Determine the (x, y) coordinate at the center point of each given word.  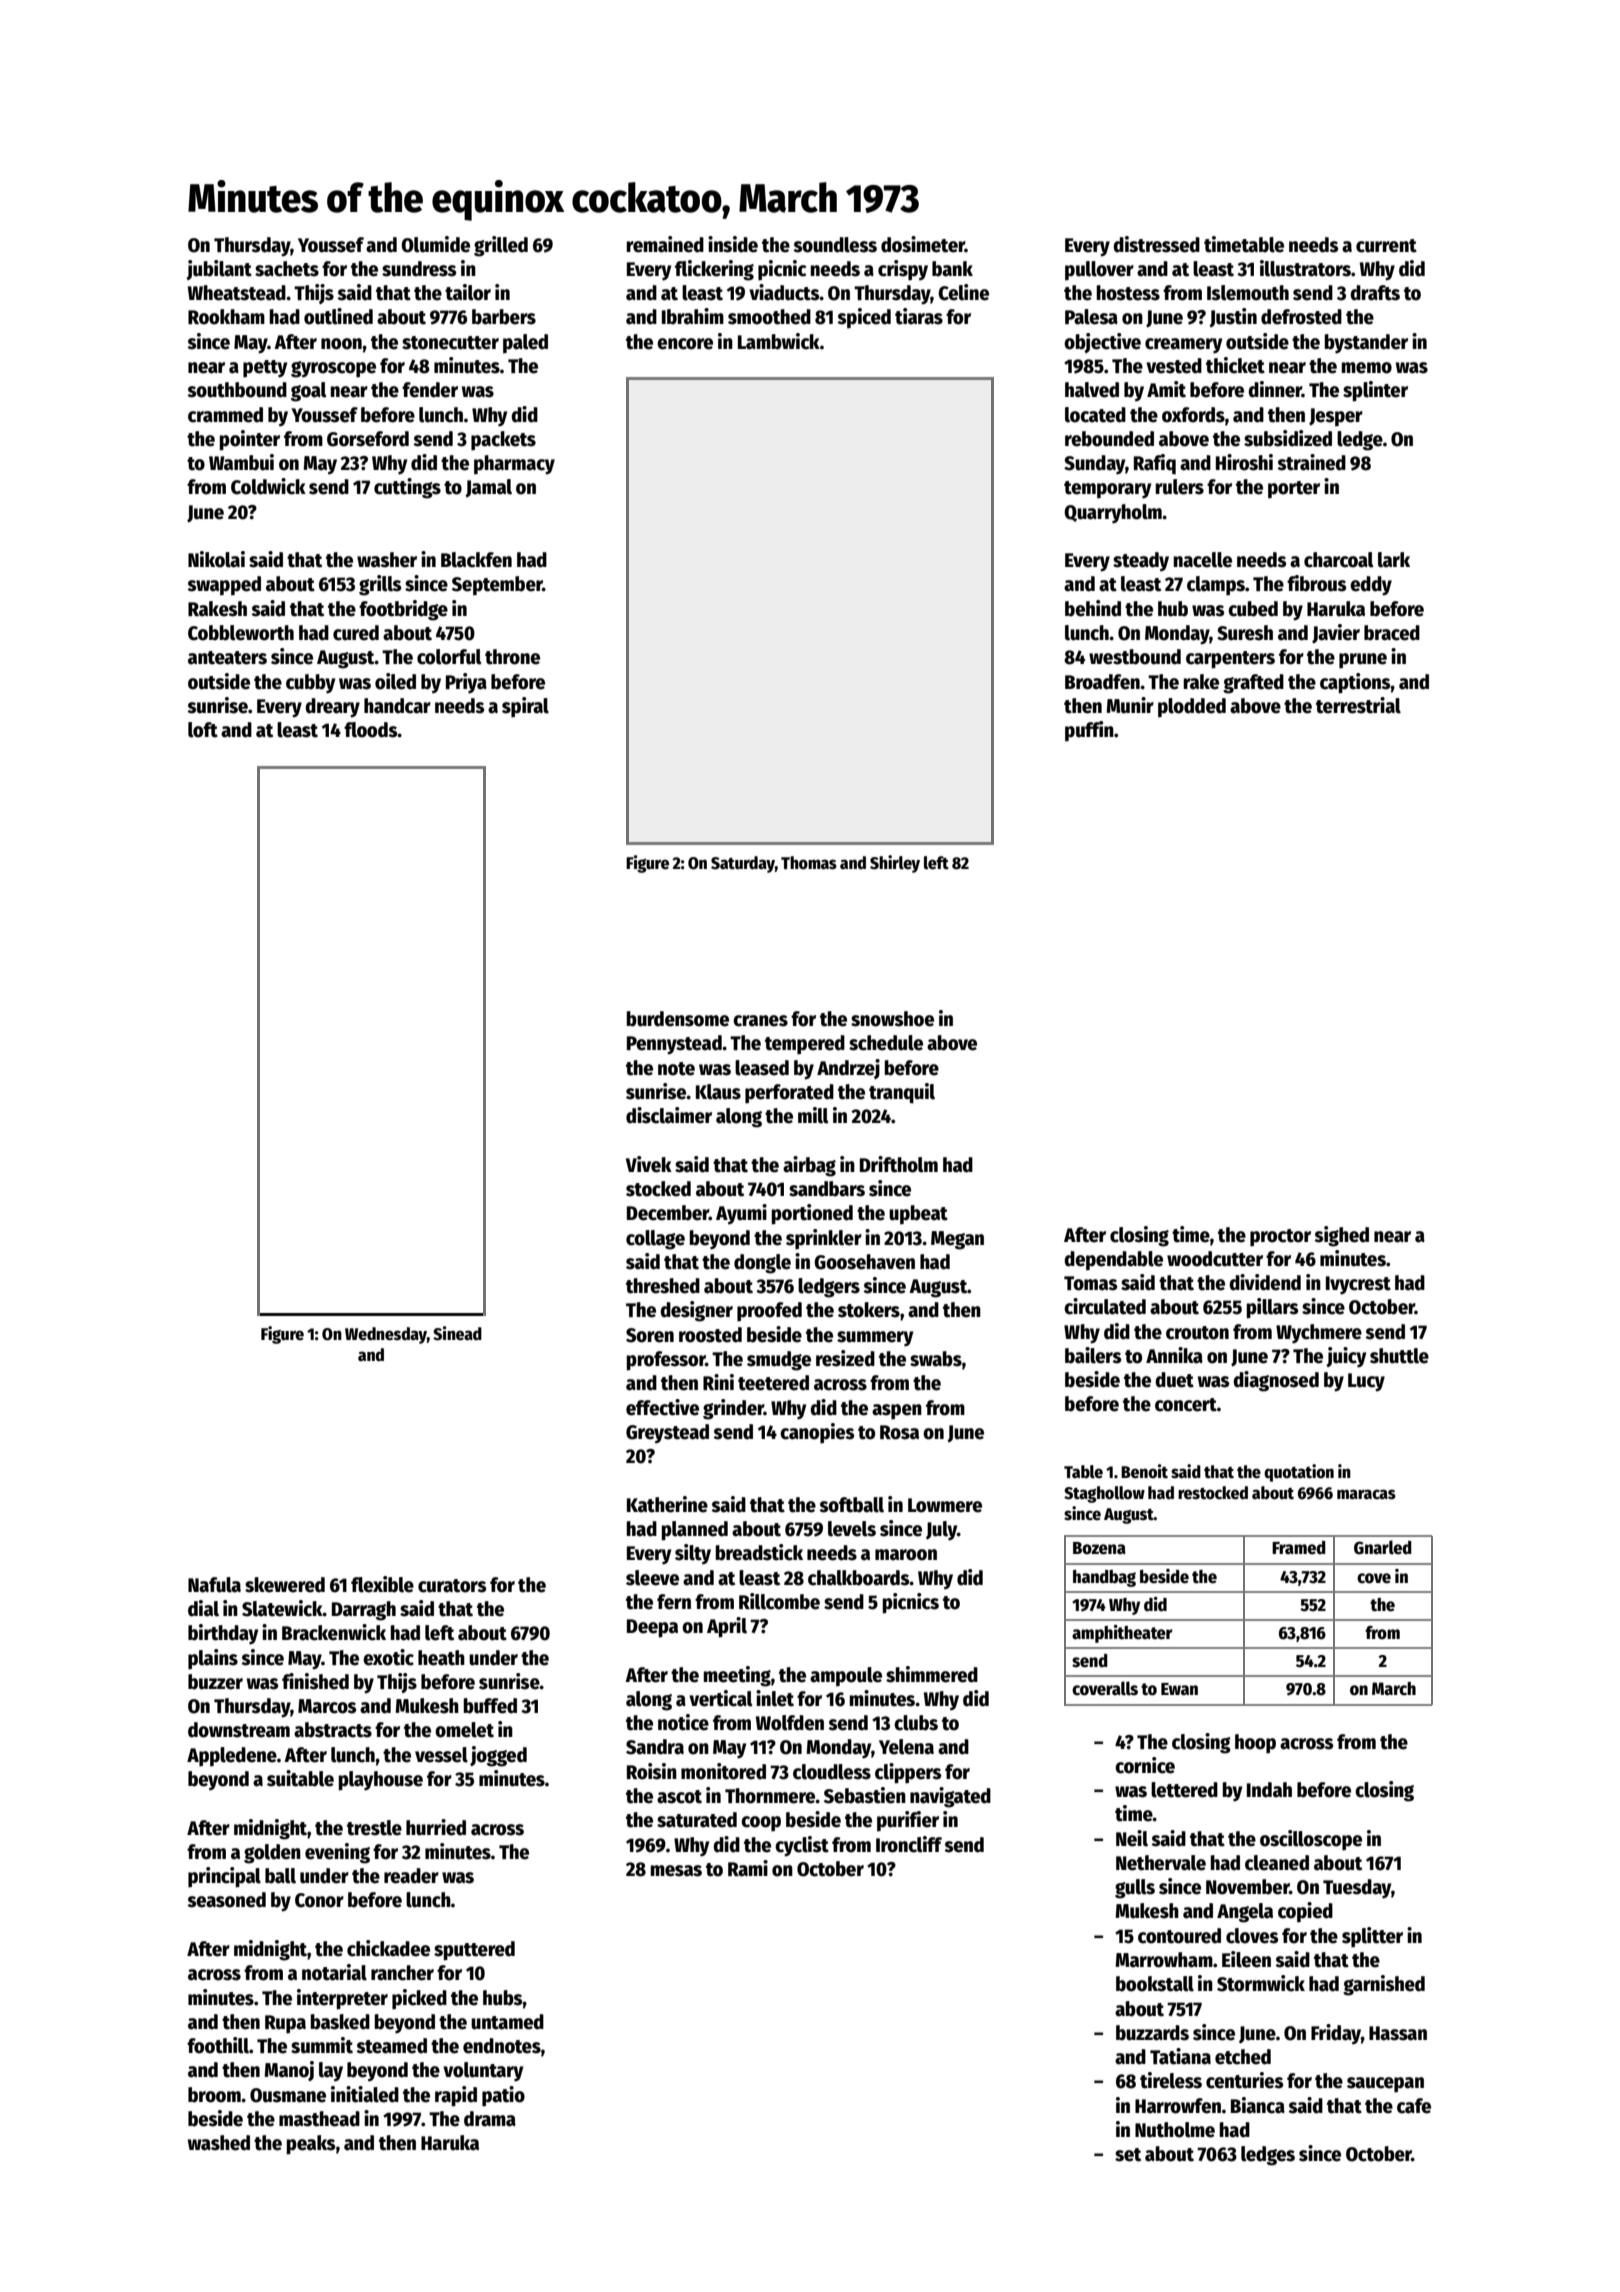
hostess (1128, 293)
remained (665, 244)
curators (452, 1586)
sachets (287, 269)
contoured (1179, 1936)
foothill (218, 2045)
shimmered (932, 1674)
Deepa (652, 1628)
